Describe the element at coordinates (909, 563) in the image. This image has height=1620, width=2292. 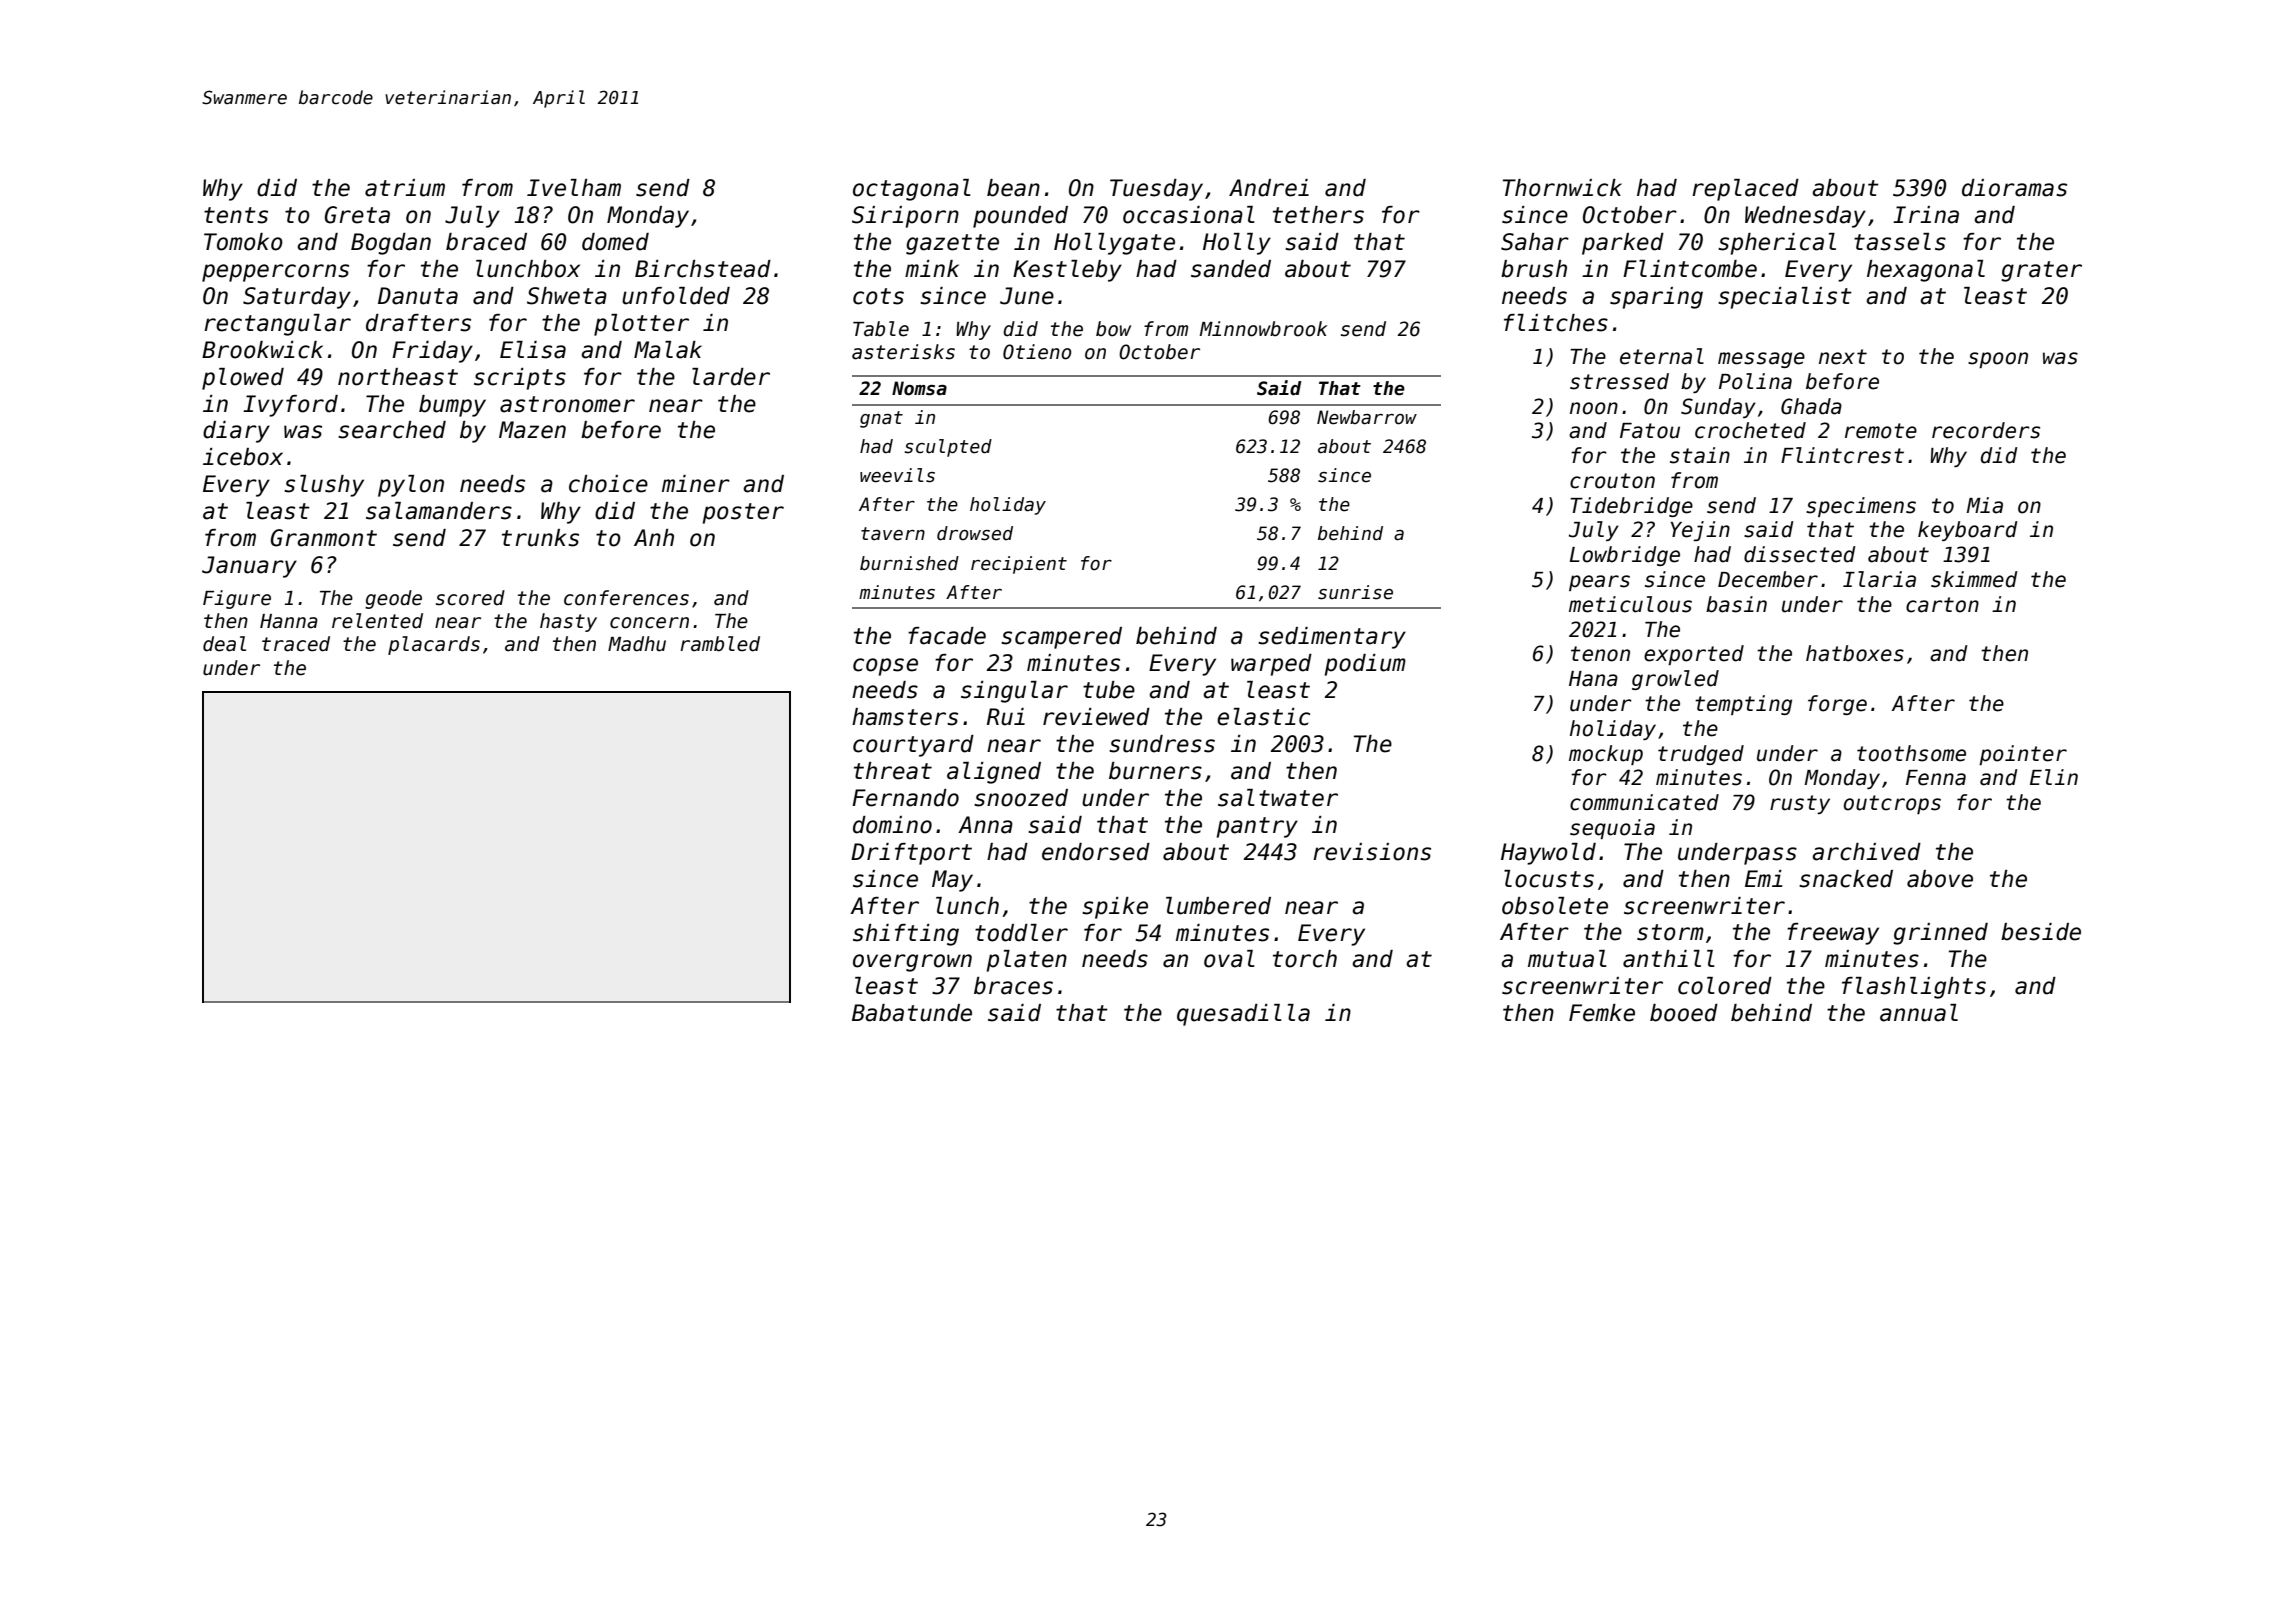
I see `burnished` at that location.
